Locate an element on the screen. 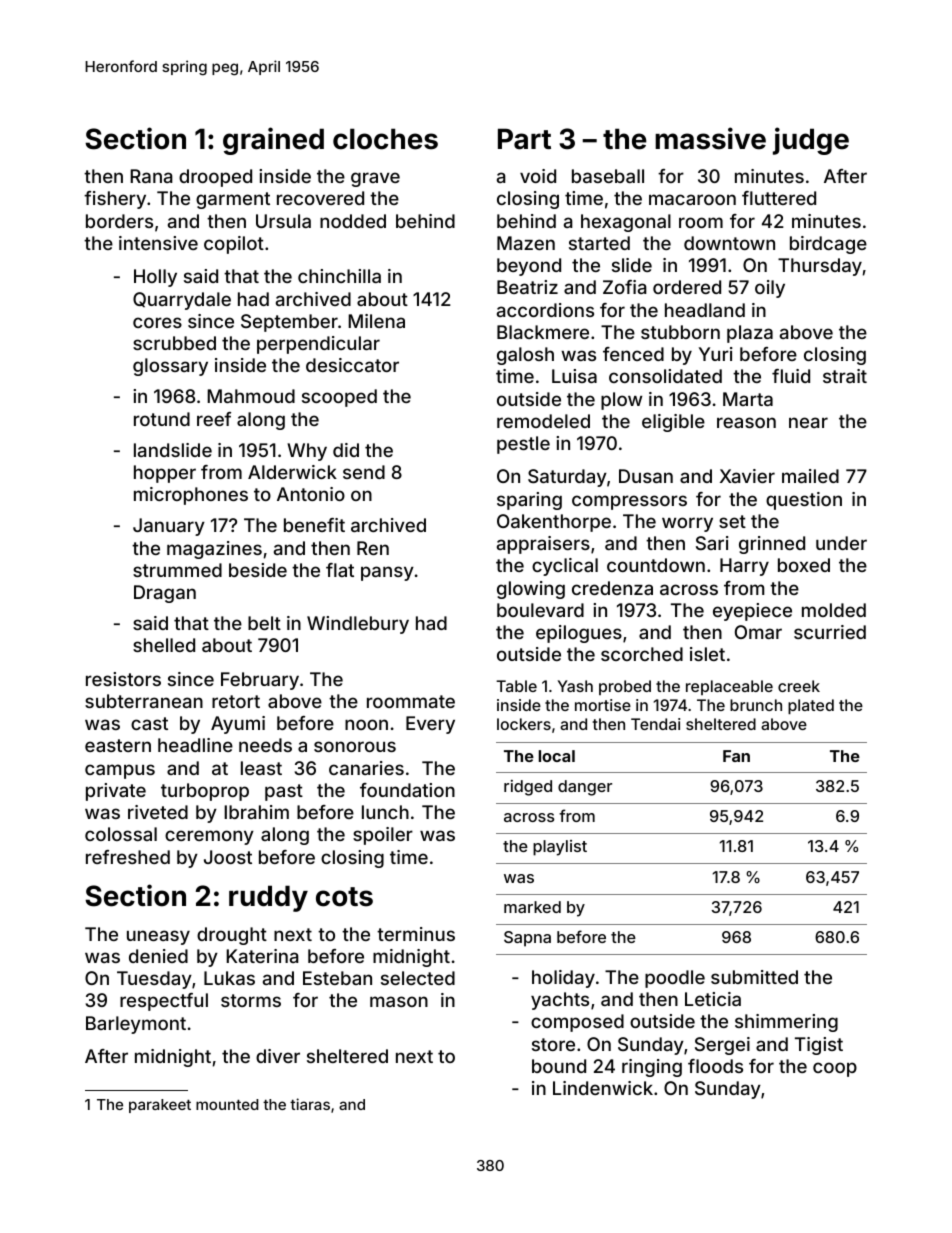 Image resolution: width=952 pixels, height=1233 pixels. Rana is located at coordinates (151, 176).
